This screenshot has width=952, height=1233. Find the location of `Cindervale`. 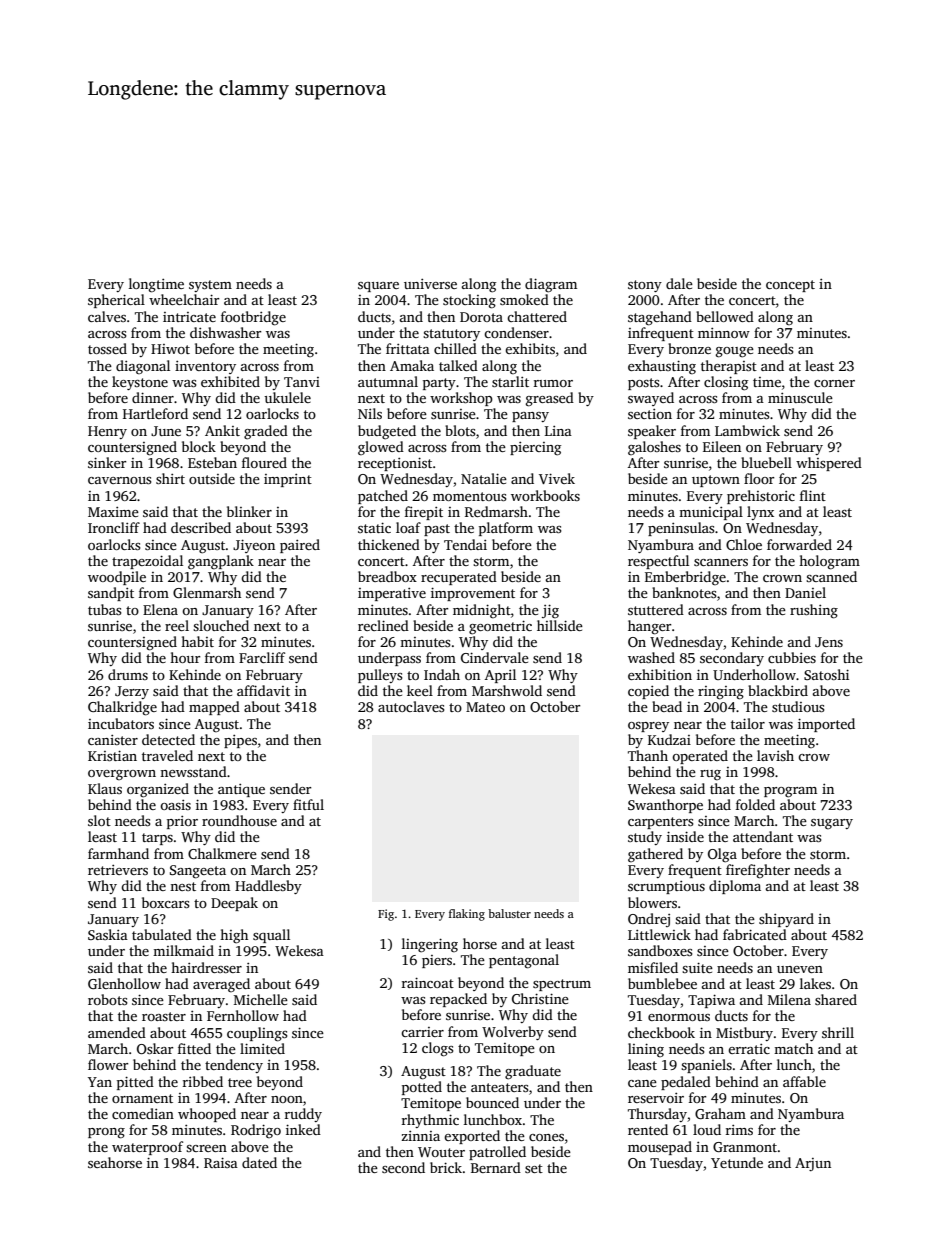

Cindervale is located at coordinates (495, 657).
